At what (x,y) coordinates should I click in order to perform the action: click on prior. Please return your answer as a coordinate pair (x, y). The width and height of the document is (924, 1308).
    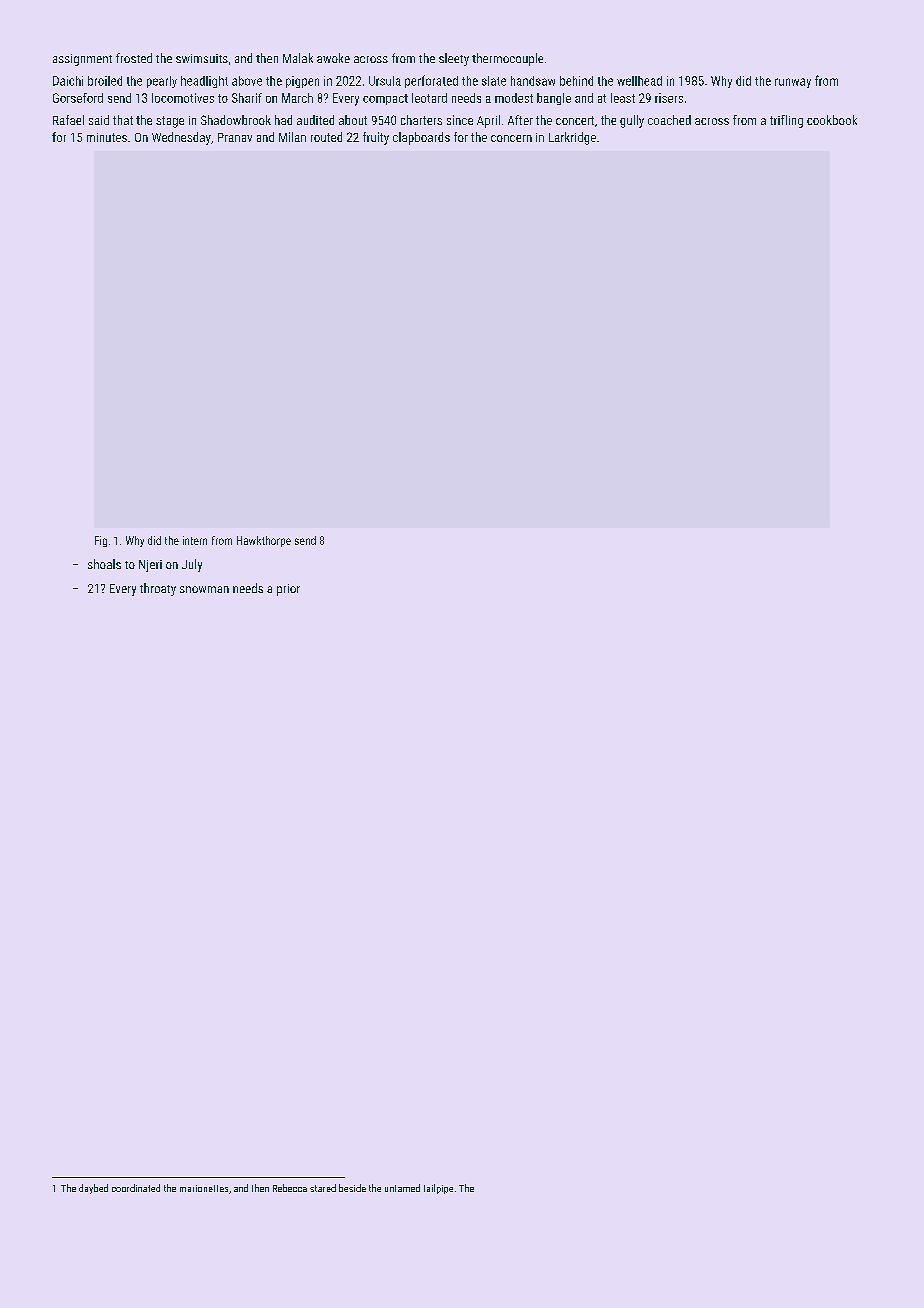
    Looking at the image, I should click on (288, 590).
